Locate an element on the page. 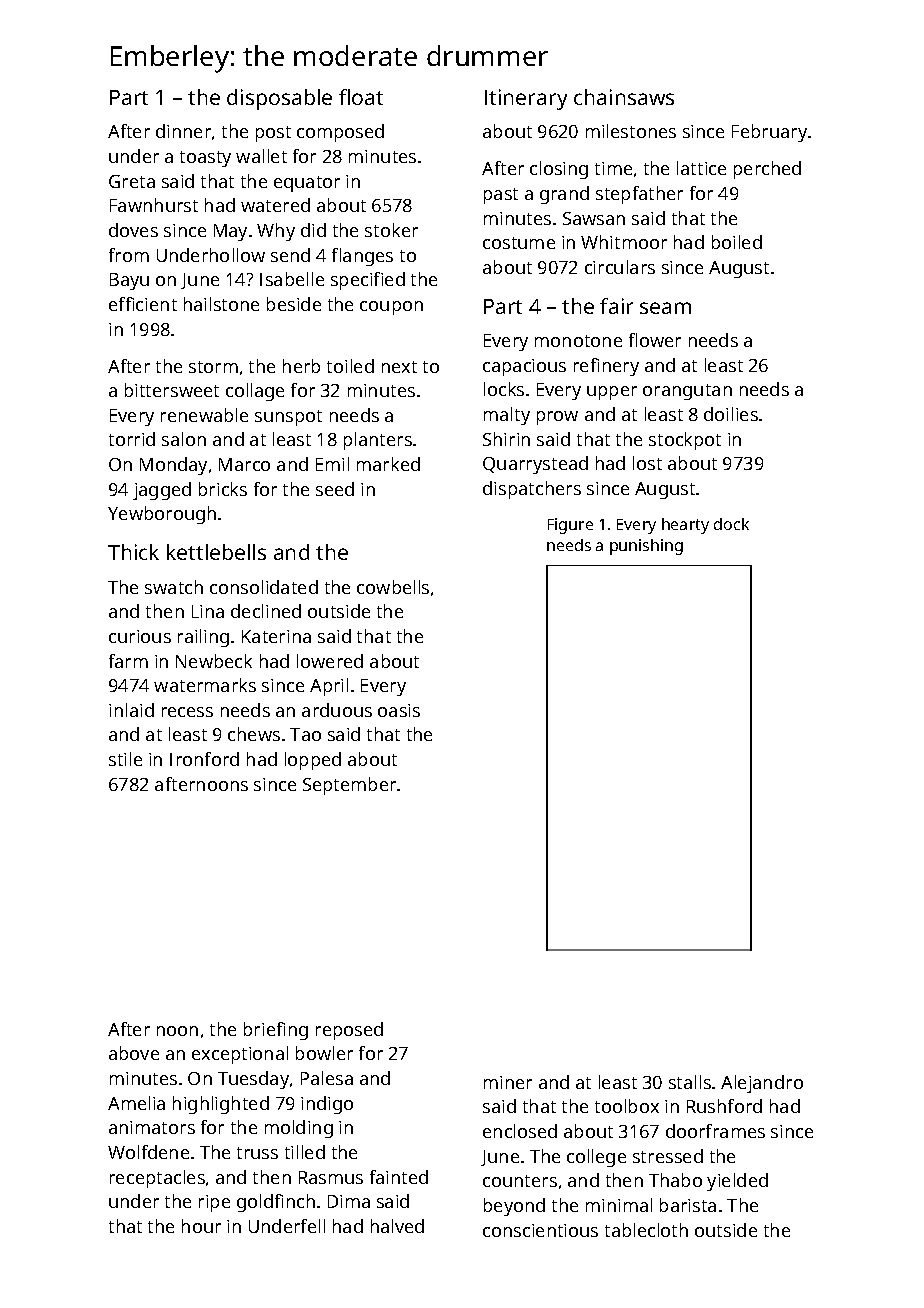 This page has width=924, height=1308. Itinerary is located at coordinates (526, 99).
